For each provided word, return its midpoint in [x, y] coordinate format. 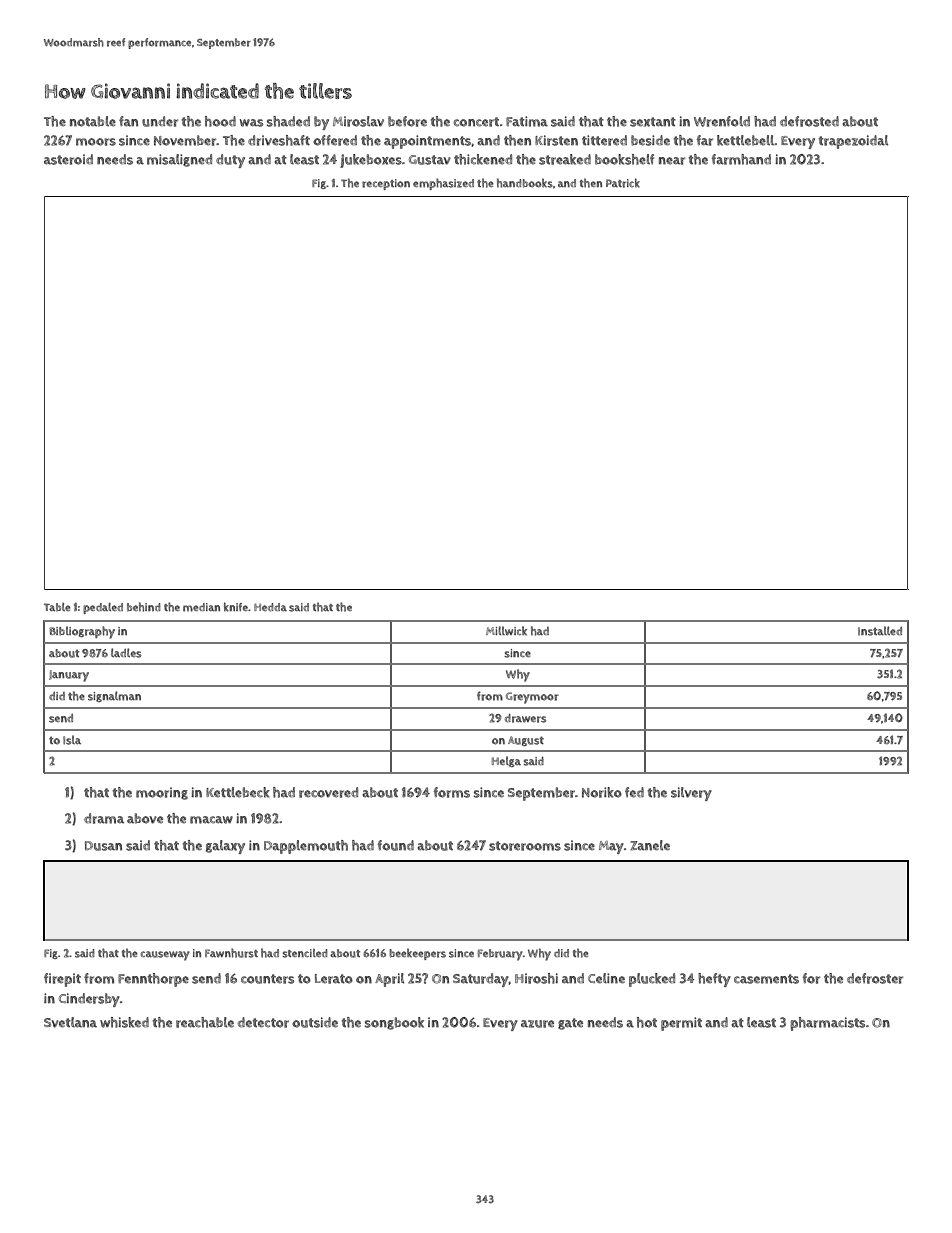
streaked [565, 159]
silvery [691, 794]
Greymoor [532, 698]
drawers [525, 718]
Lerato [334, 979]
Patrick [623, 183]
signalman [114, 696]
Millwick [506, 631]
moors [96, 142]
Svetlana [70, 1022]
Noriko [602, 792]
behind [144, 607]
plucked [652, 980]
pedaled [103, 608]
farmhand [741, 159]
